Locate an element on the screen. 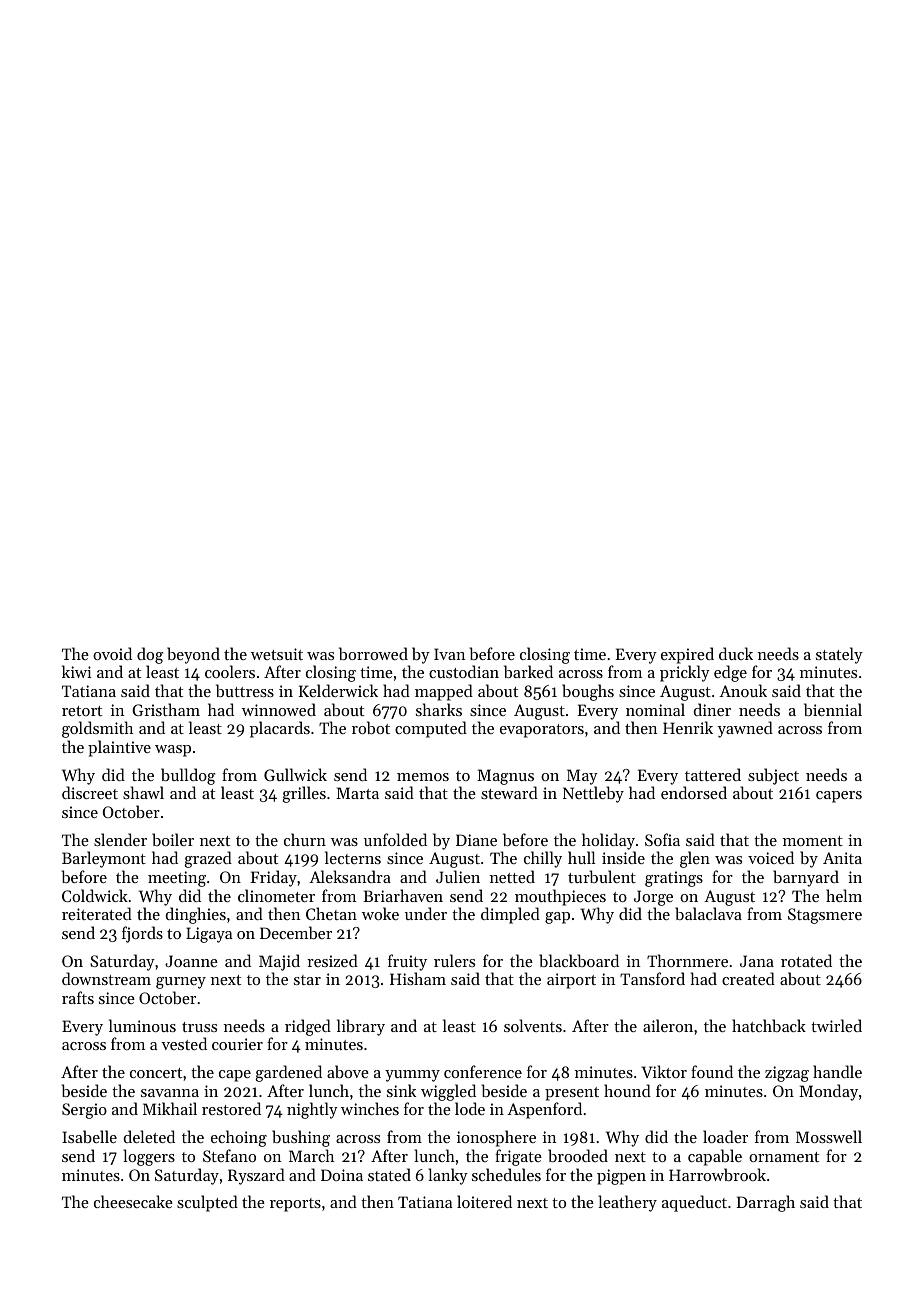 This screenshot has height=1308, width=924. balaclava is located at coordinates (708, 913).
